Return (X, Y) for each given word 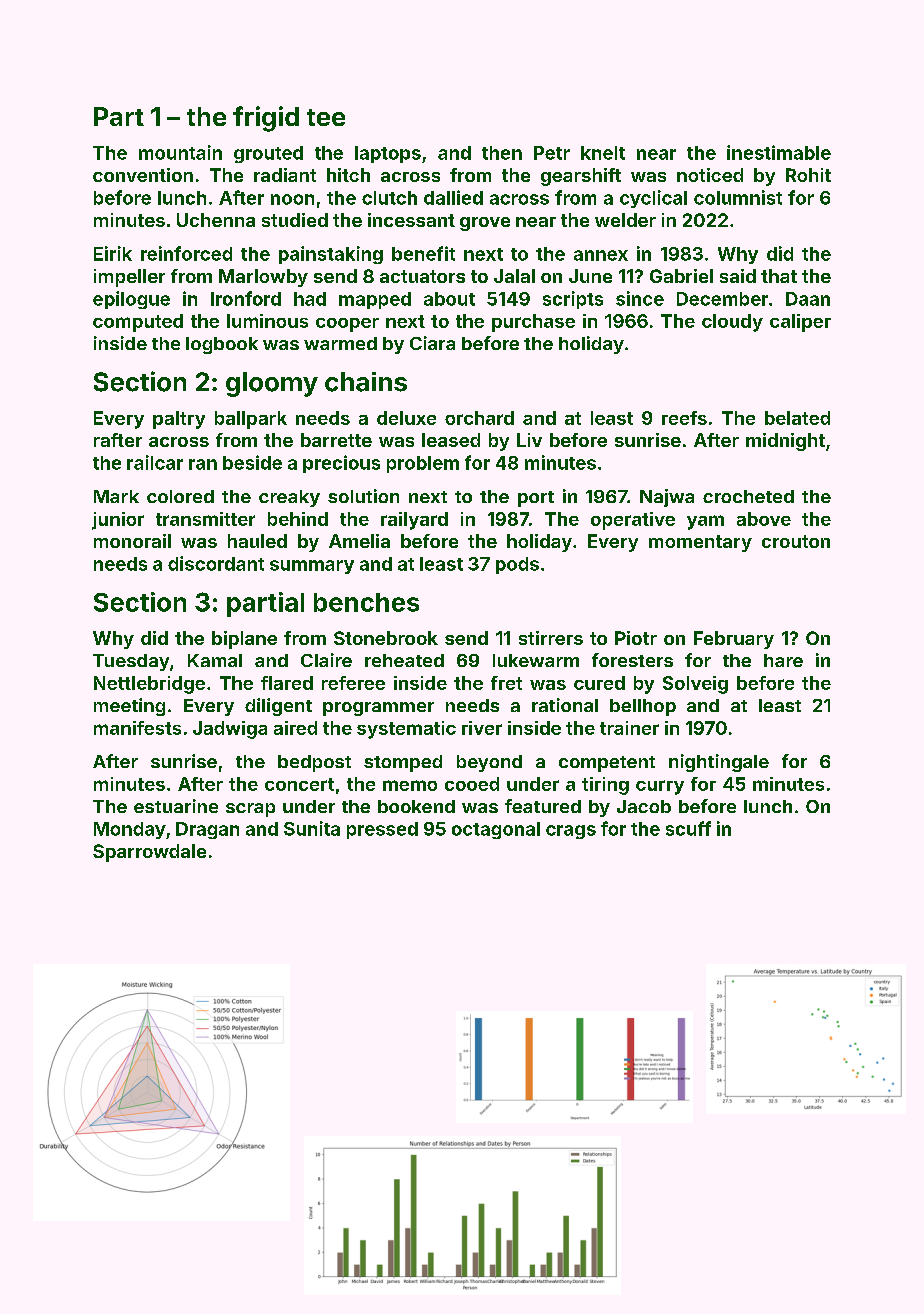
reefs (684, 418)
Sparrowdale (149, 853)
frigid (266, 119)
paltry (179, 420)
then (502, 153)
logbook (222, 345)
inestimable (779, 152)
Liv (529, 440)
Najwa (667, 498)
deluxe (406, 418)
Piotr (636, 638)
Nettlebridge (149, 685)
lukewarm (536, 660)
